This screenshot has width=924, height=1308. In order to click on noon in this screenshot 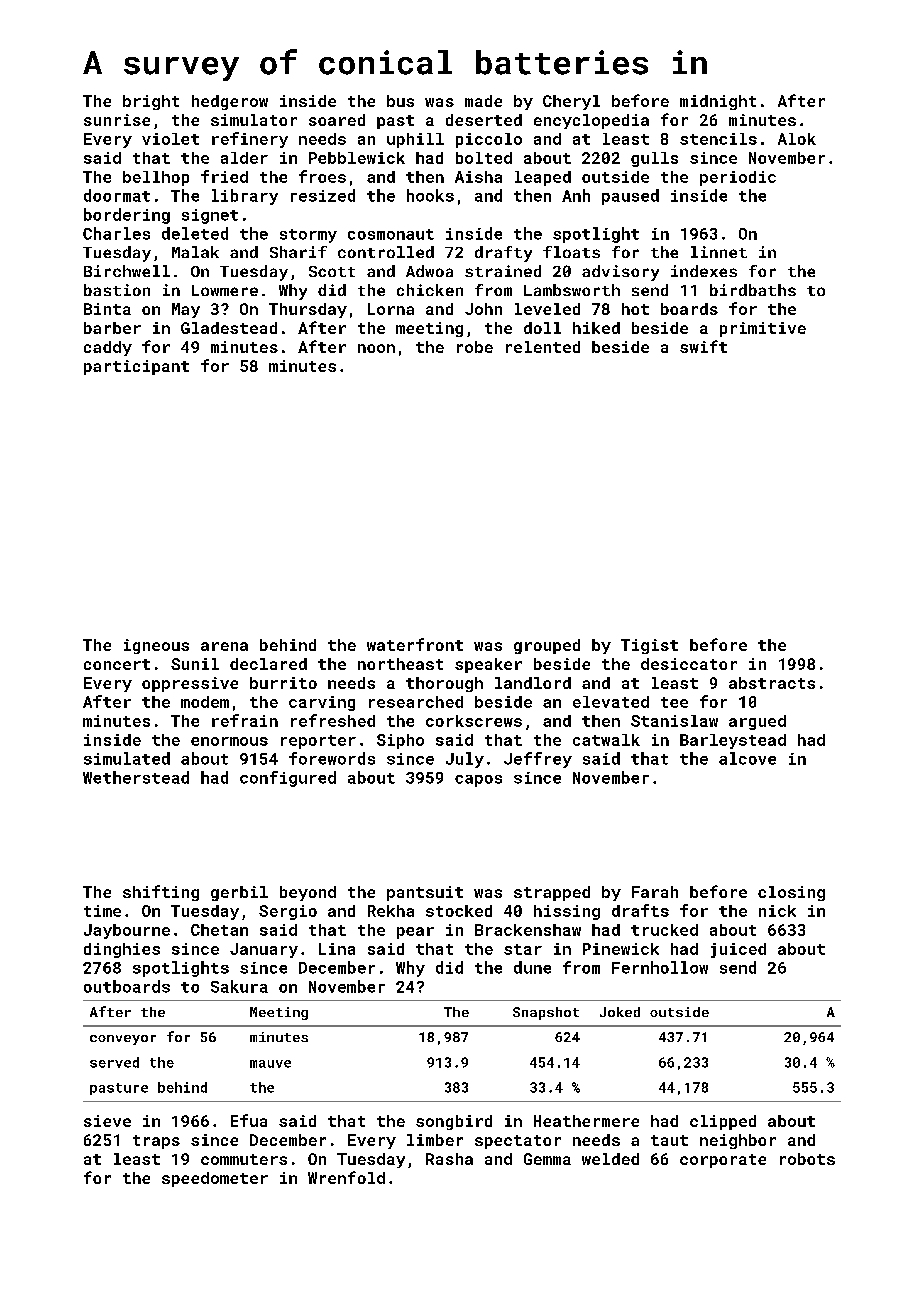, I will do `click(376, 348)`.
